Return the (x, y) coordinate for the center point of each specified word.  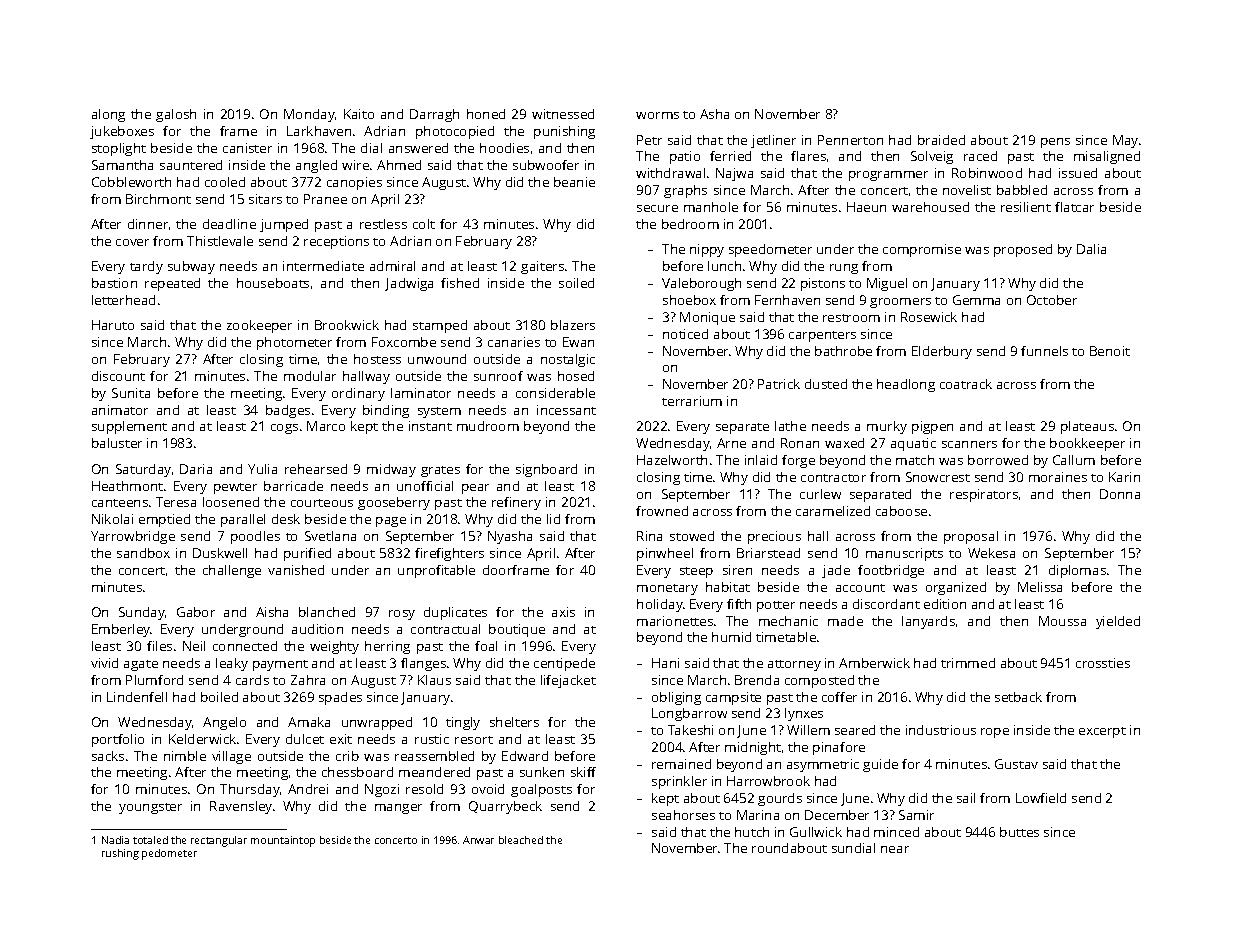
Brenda (757, 680)
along (108, 115)
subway (191, 267)
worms (657, 115)
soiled (576, 283)
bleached (521, 840)
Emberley (121, 630)
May (1125, 141)
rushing (120, 854)
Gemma (976, 300)
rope (995, 733)
